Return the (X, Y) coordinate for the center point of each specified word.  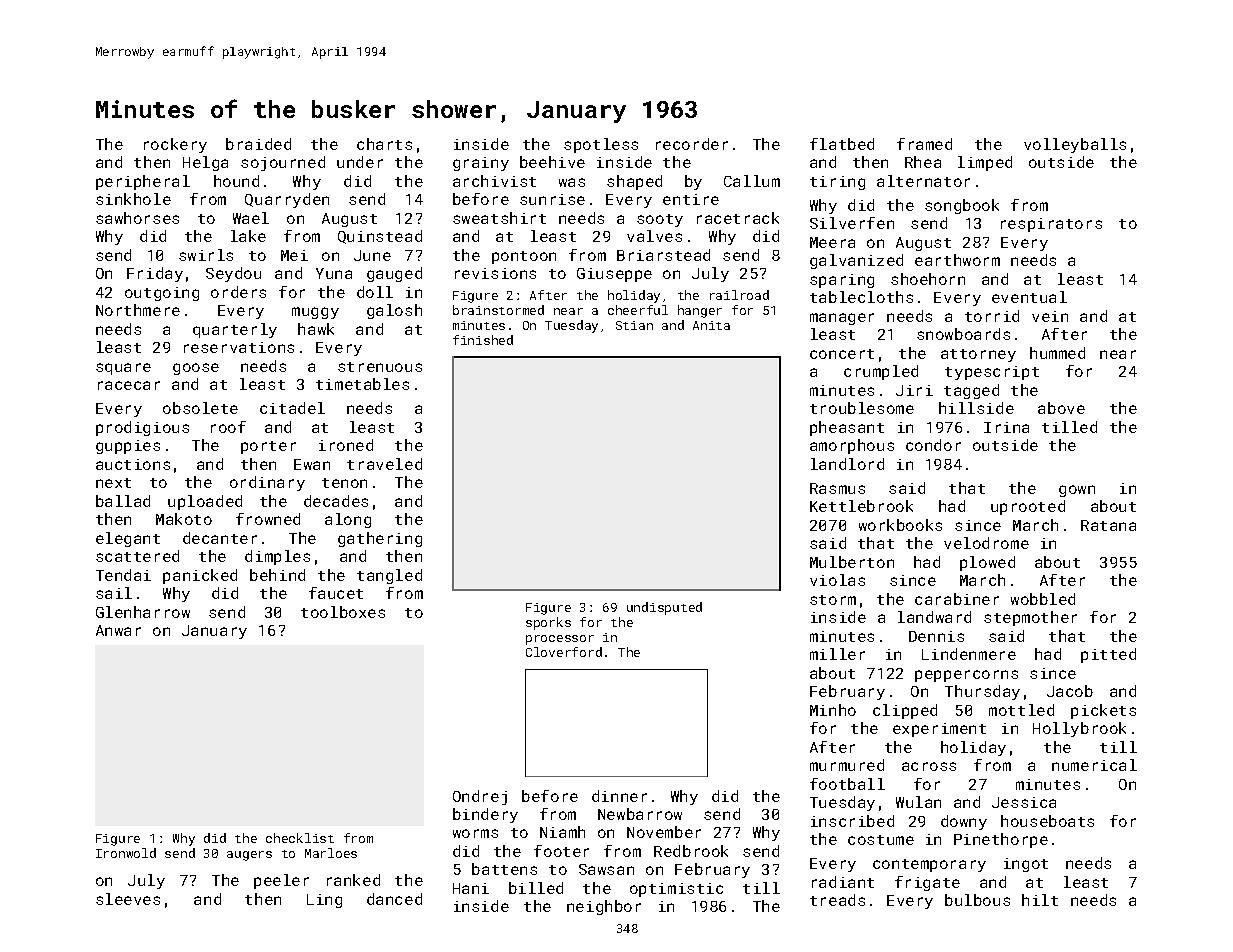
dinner (619, 796)
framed (924, 144)
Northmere (138, 310)
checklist (300, 838)
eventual (1029, 297)
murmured (847, 765)
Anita (711, 325)
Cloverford (564, 652)
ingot (1026, 865)
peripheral (143, 182)
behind (277, 575)
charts (384, 144)
